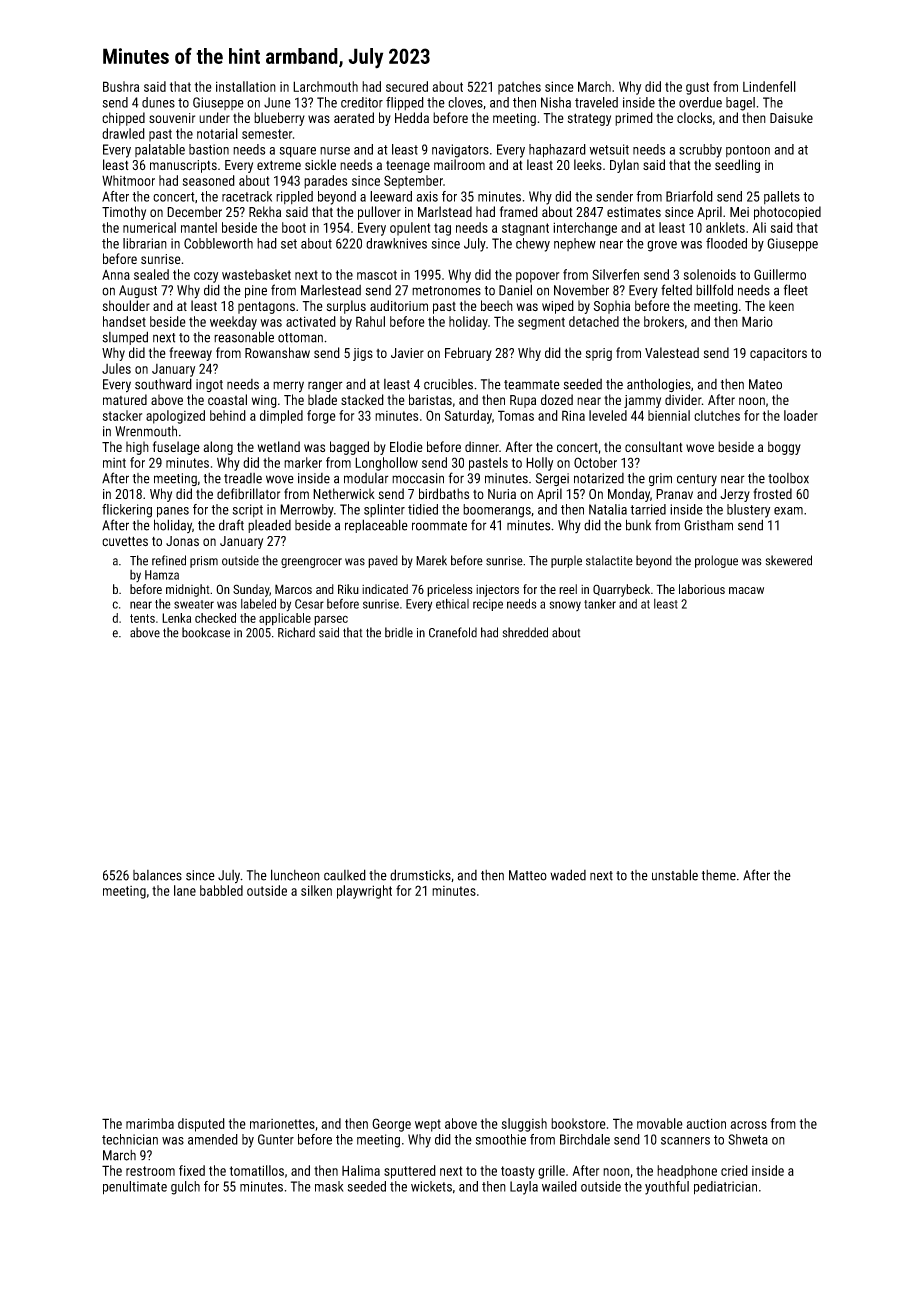 This screenshot has height=1308, width=924. Describe the element at coordinates (214, 117) in the screenshot. I see `under` at that location.
